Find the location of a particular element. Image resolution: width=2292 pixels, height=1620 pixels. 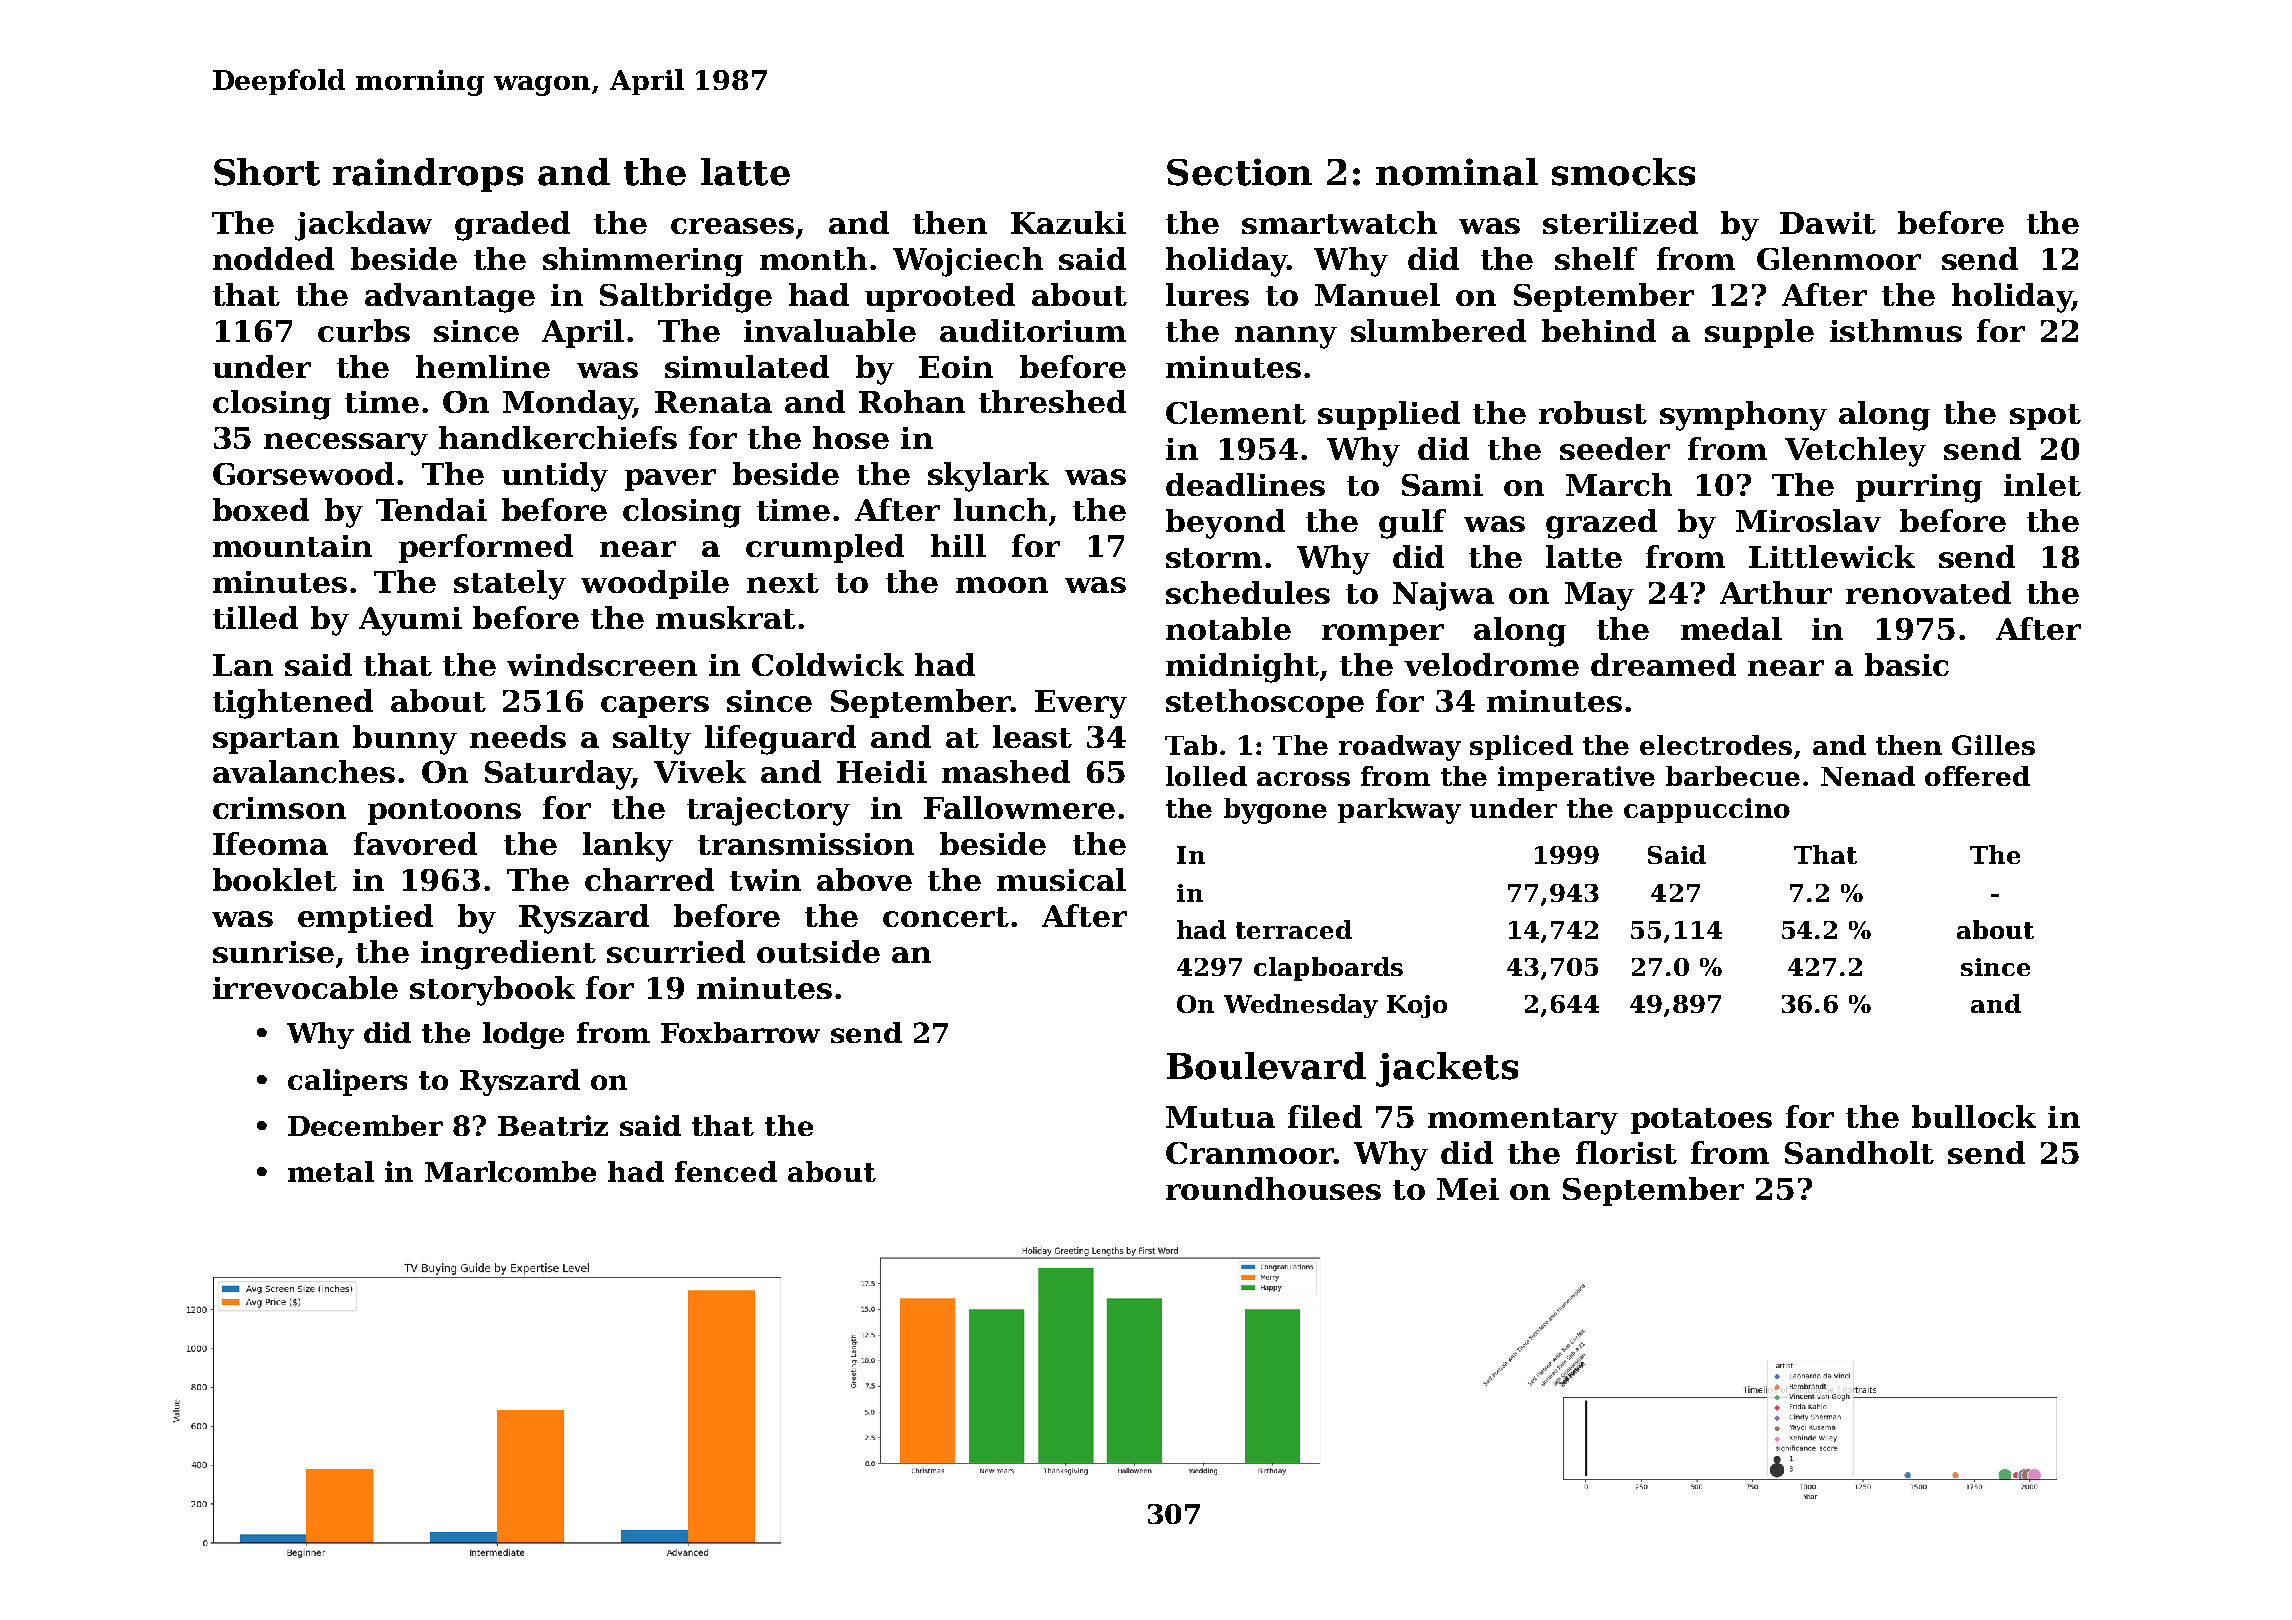

handkerchiefs is located at coordinates (558, 437).
